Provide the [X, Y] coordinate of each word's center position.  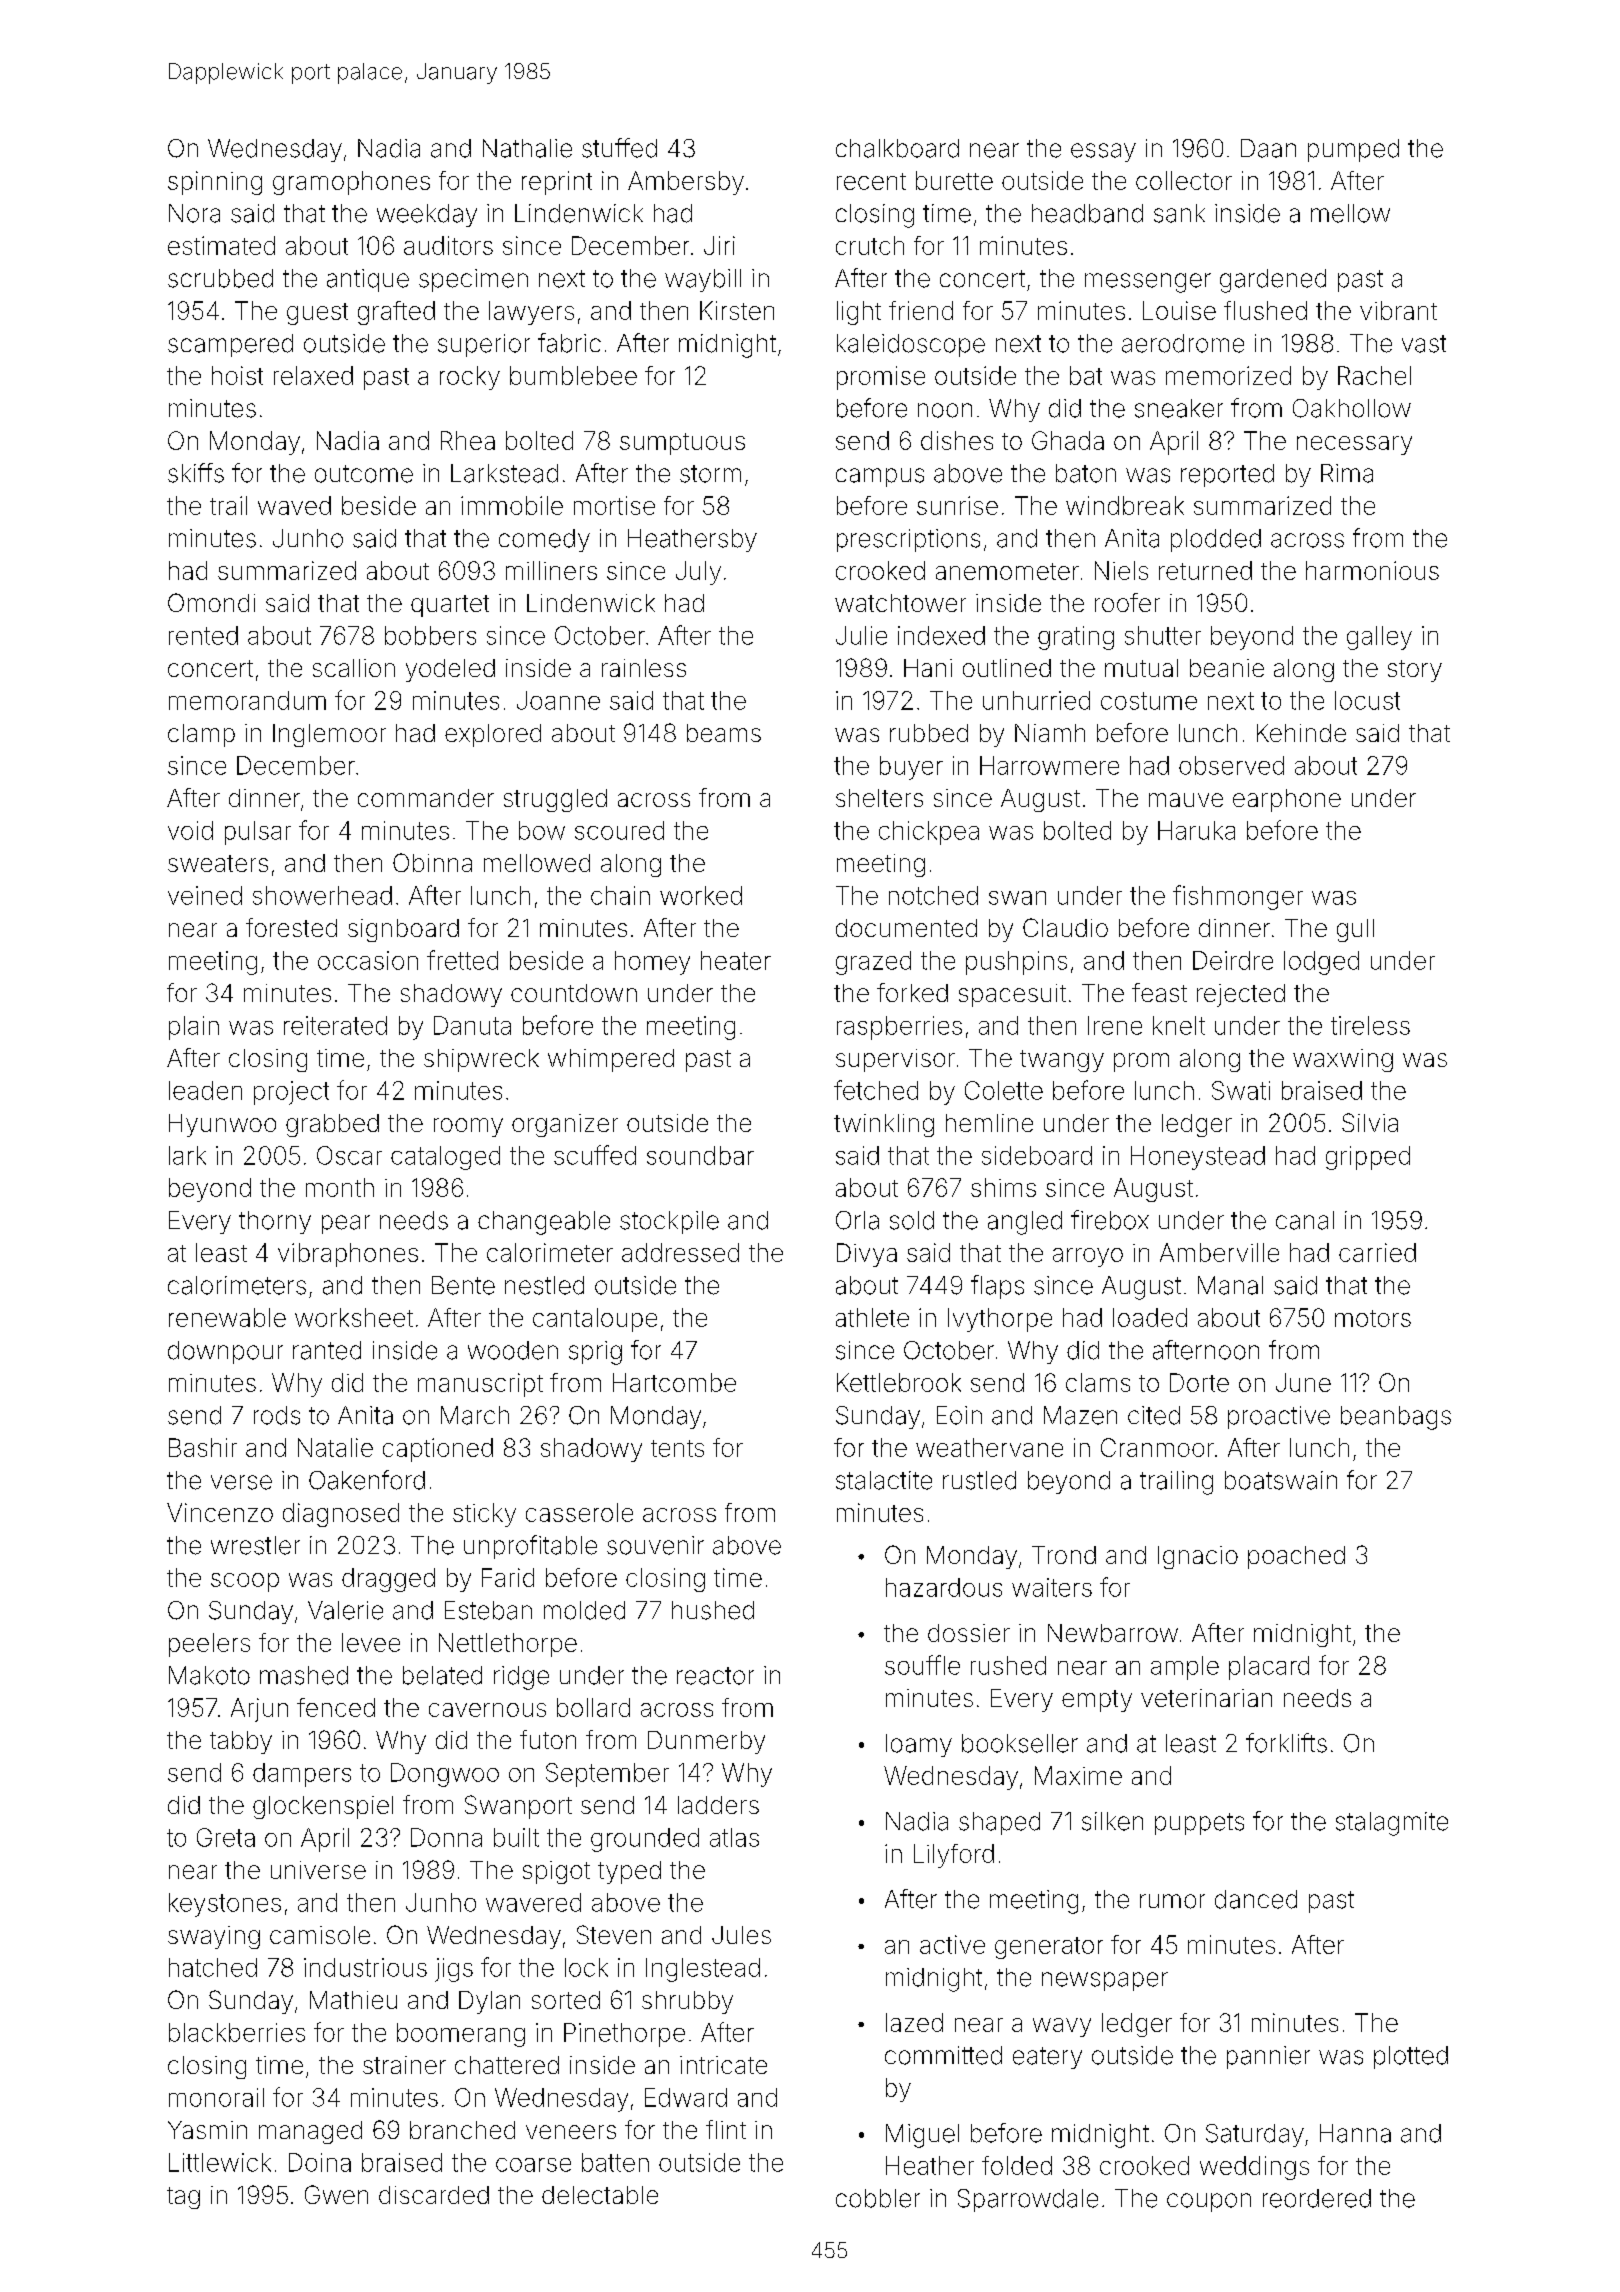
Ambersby [686, 183]
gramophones [351, 183]
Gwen [336, 2194]
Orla [857, 1220]
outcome [364, 474]
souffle [922, 1665]
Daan [1268, 148]
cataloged [445, 1158]
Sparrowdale [1028, 2200]
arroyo [1088, 1257]
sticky [484, 1515]
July [698, 573]
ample [1185, 1668]
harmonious [1372, 570]
